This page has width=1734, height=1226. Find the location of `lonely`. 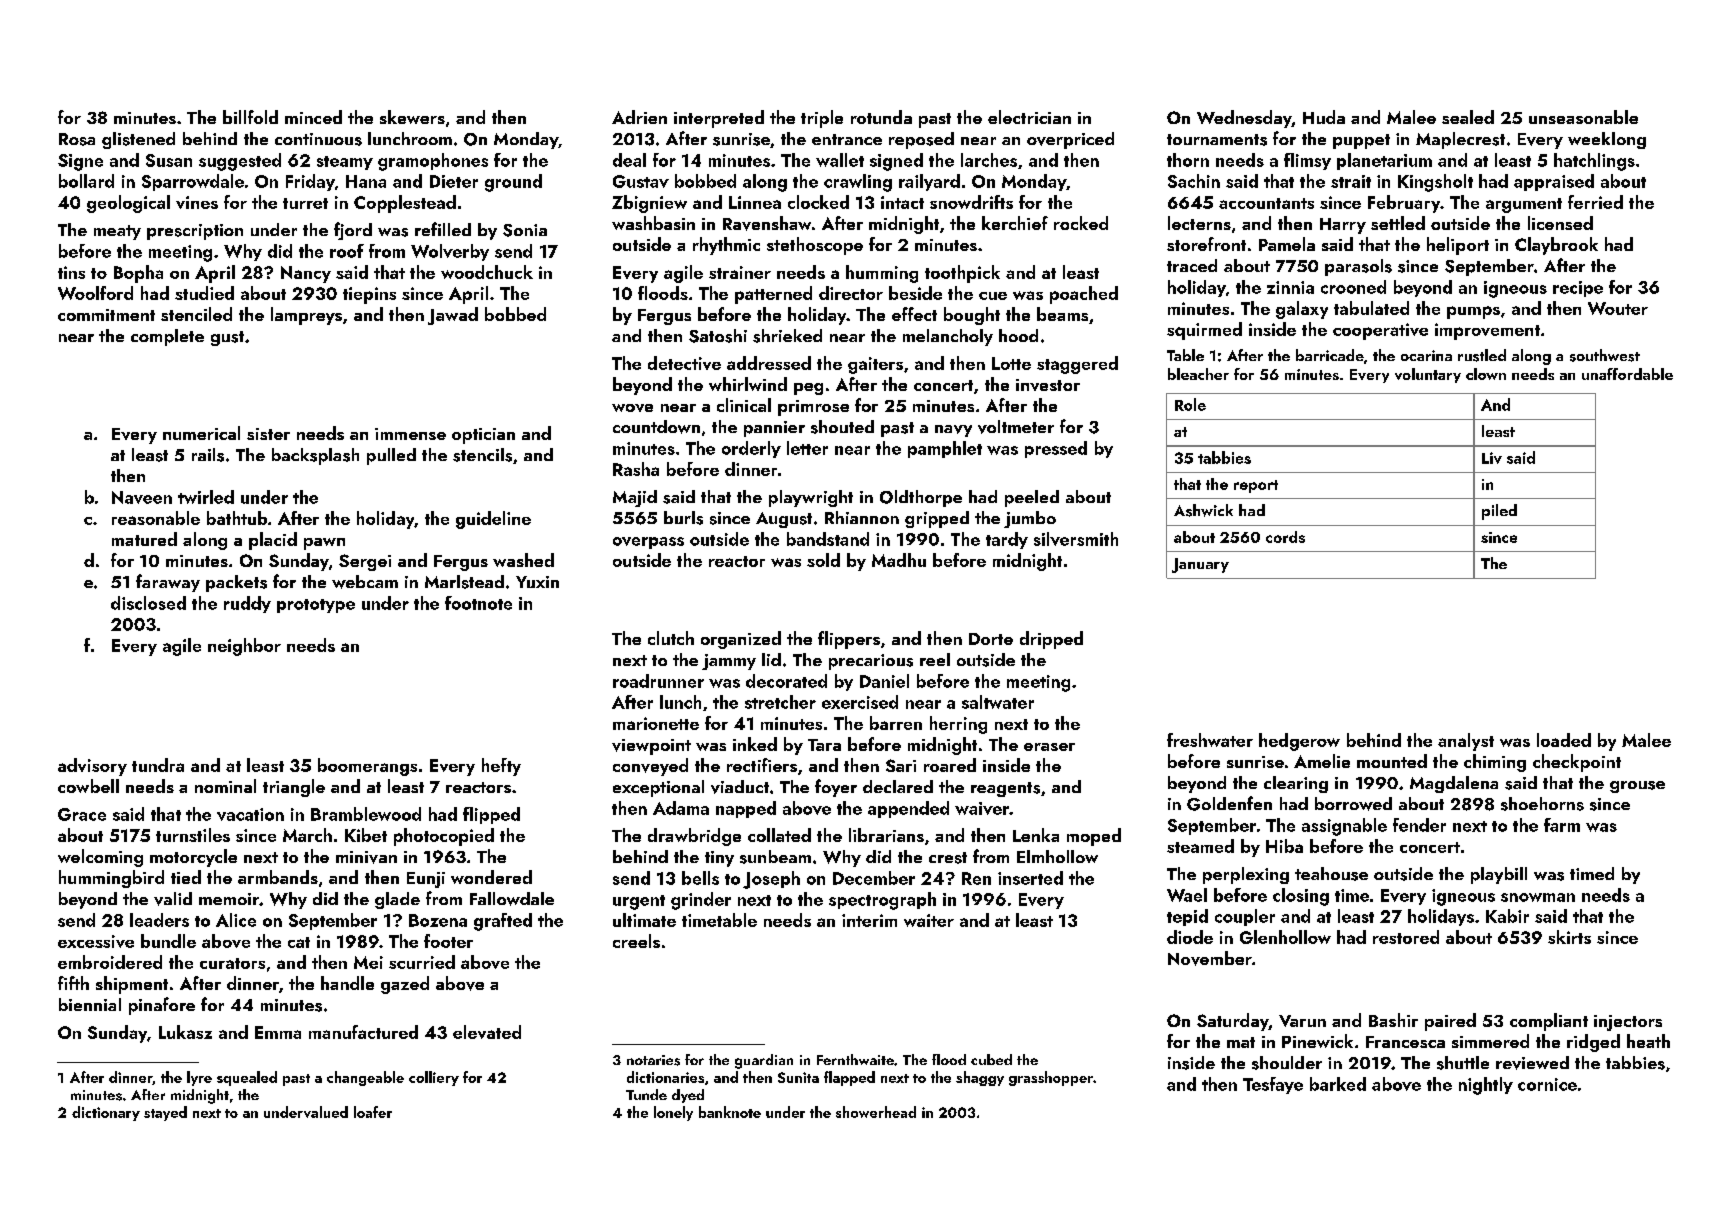

lonely is located at coordinates (673, 1113).
